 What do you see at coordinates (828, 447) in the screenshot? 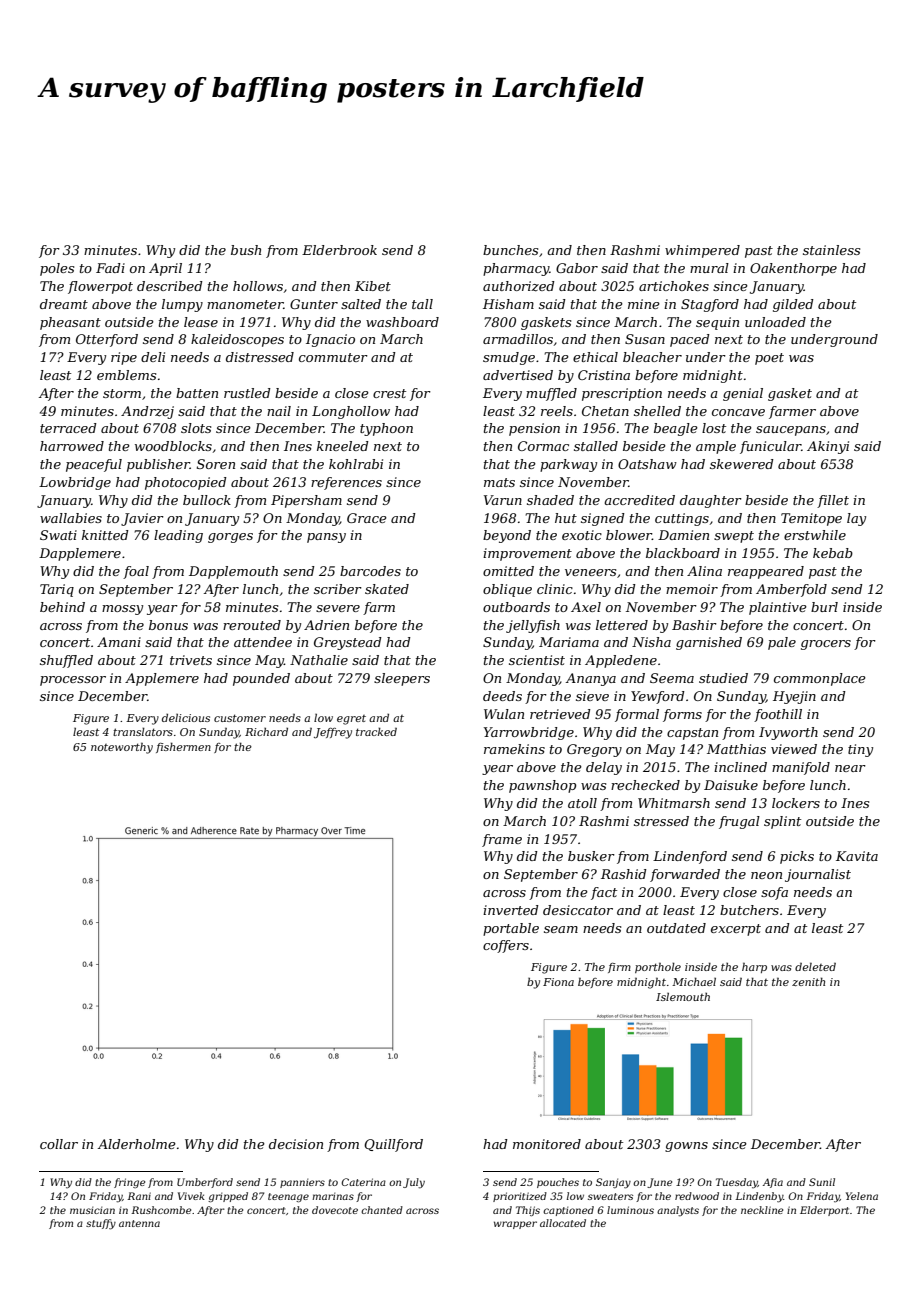
I see `Akinyi` at bounding box center [828, 447].
